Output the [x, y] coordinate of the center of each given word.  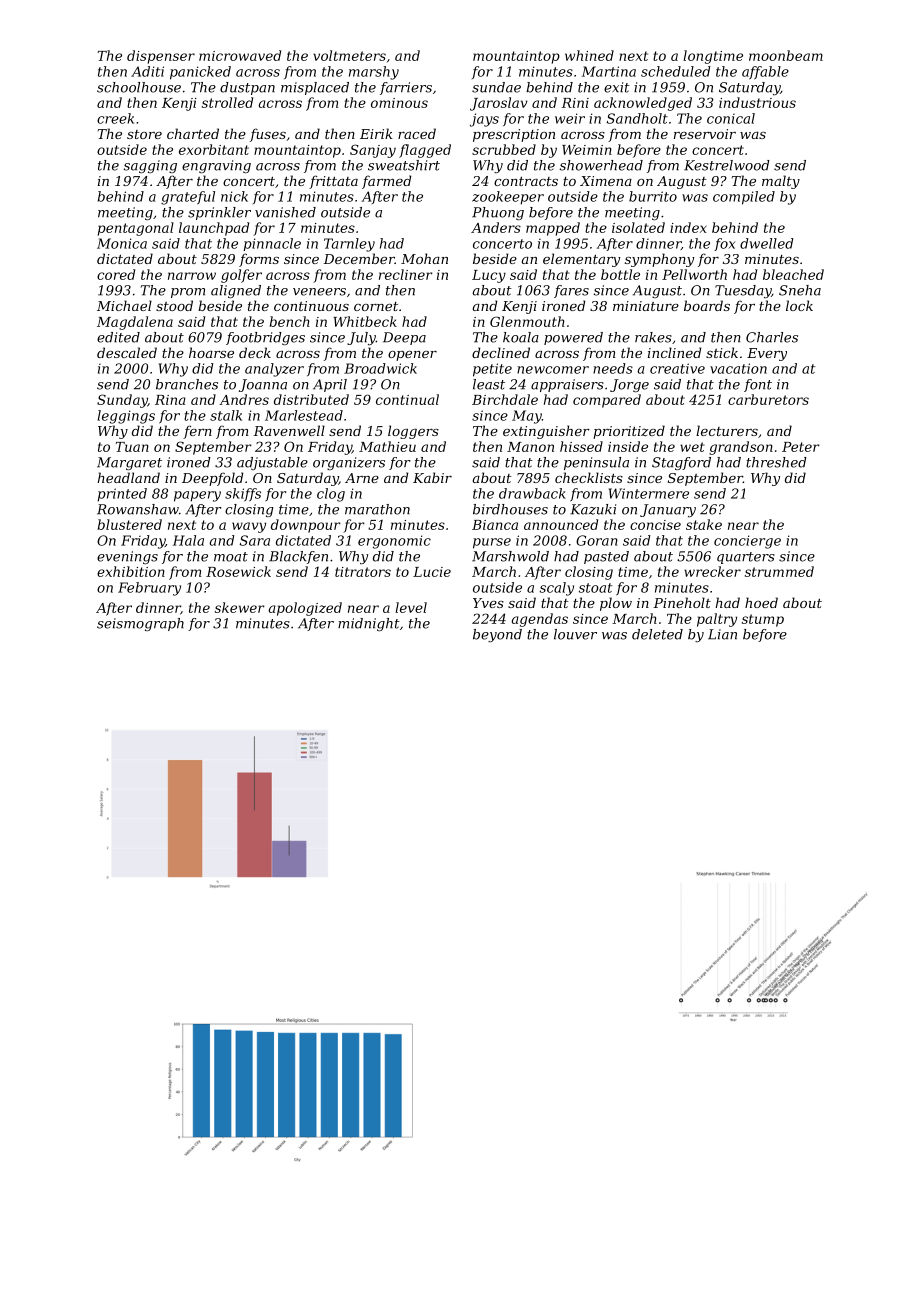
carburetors [768, 399]
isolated [638, 227]
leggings [126, 417]
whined [589, 55]
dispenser [161, 57]
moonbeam [786, 55]
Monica [122, 243]
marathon [377, 509]
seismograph [140, 624]
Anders [496, 227]
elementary [581, 260]
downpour [305, 526]
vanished [285, 212]
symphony [659, 260]
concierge [747, 542]
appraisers [567, 385]
